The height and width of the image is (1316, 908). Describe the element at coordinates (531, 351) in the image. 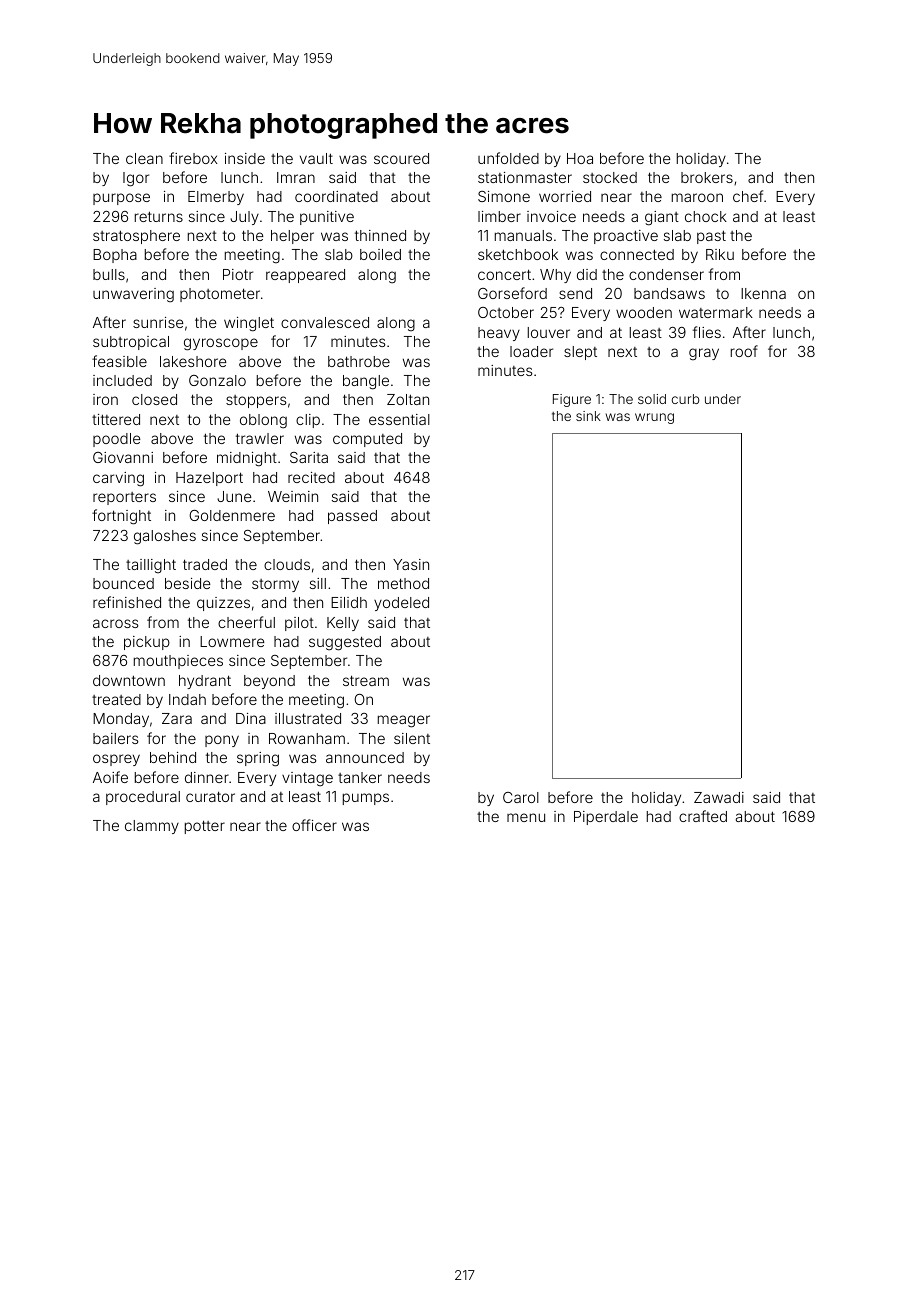

I see `loader` at that location.
